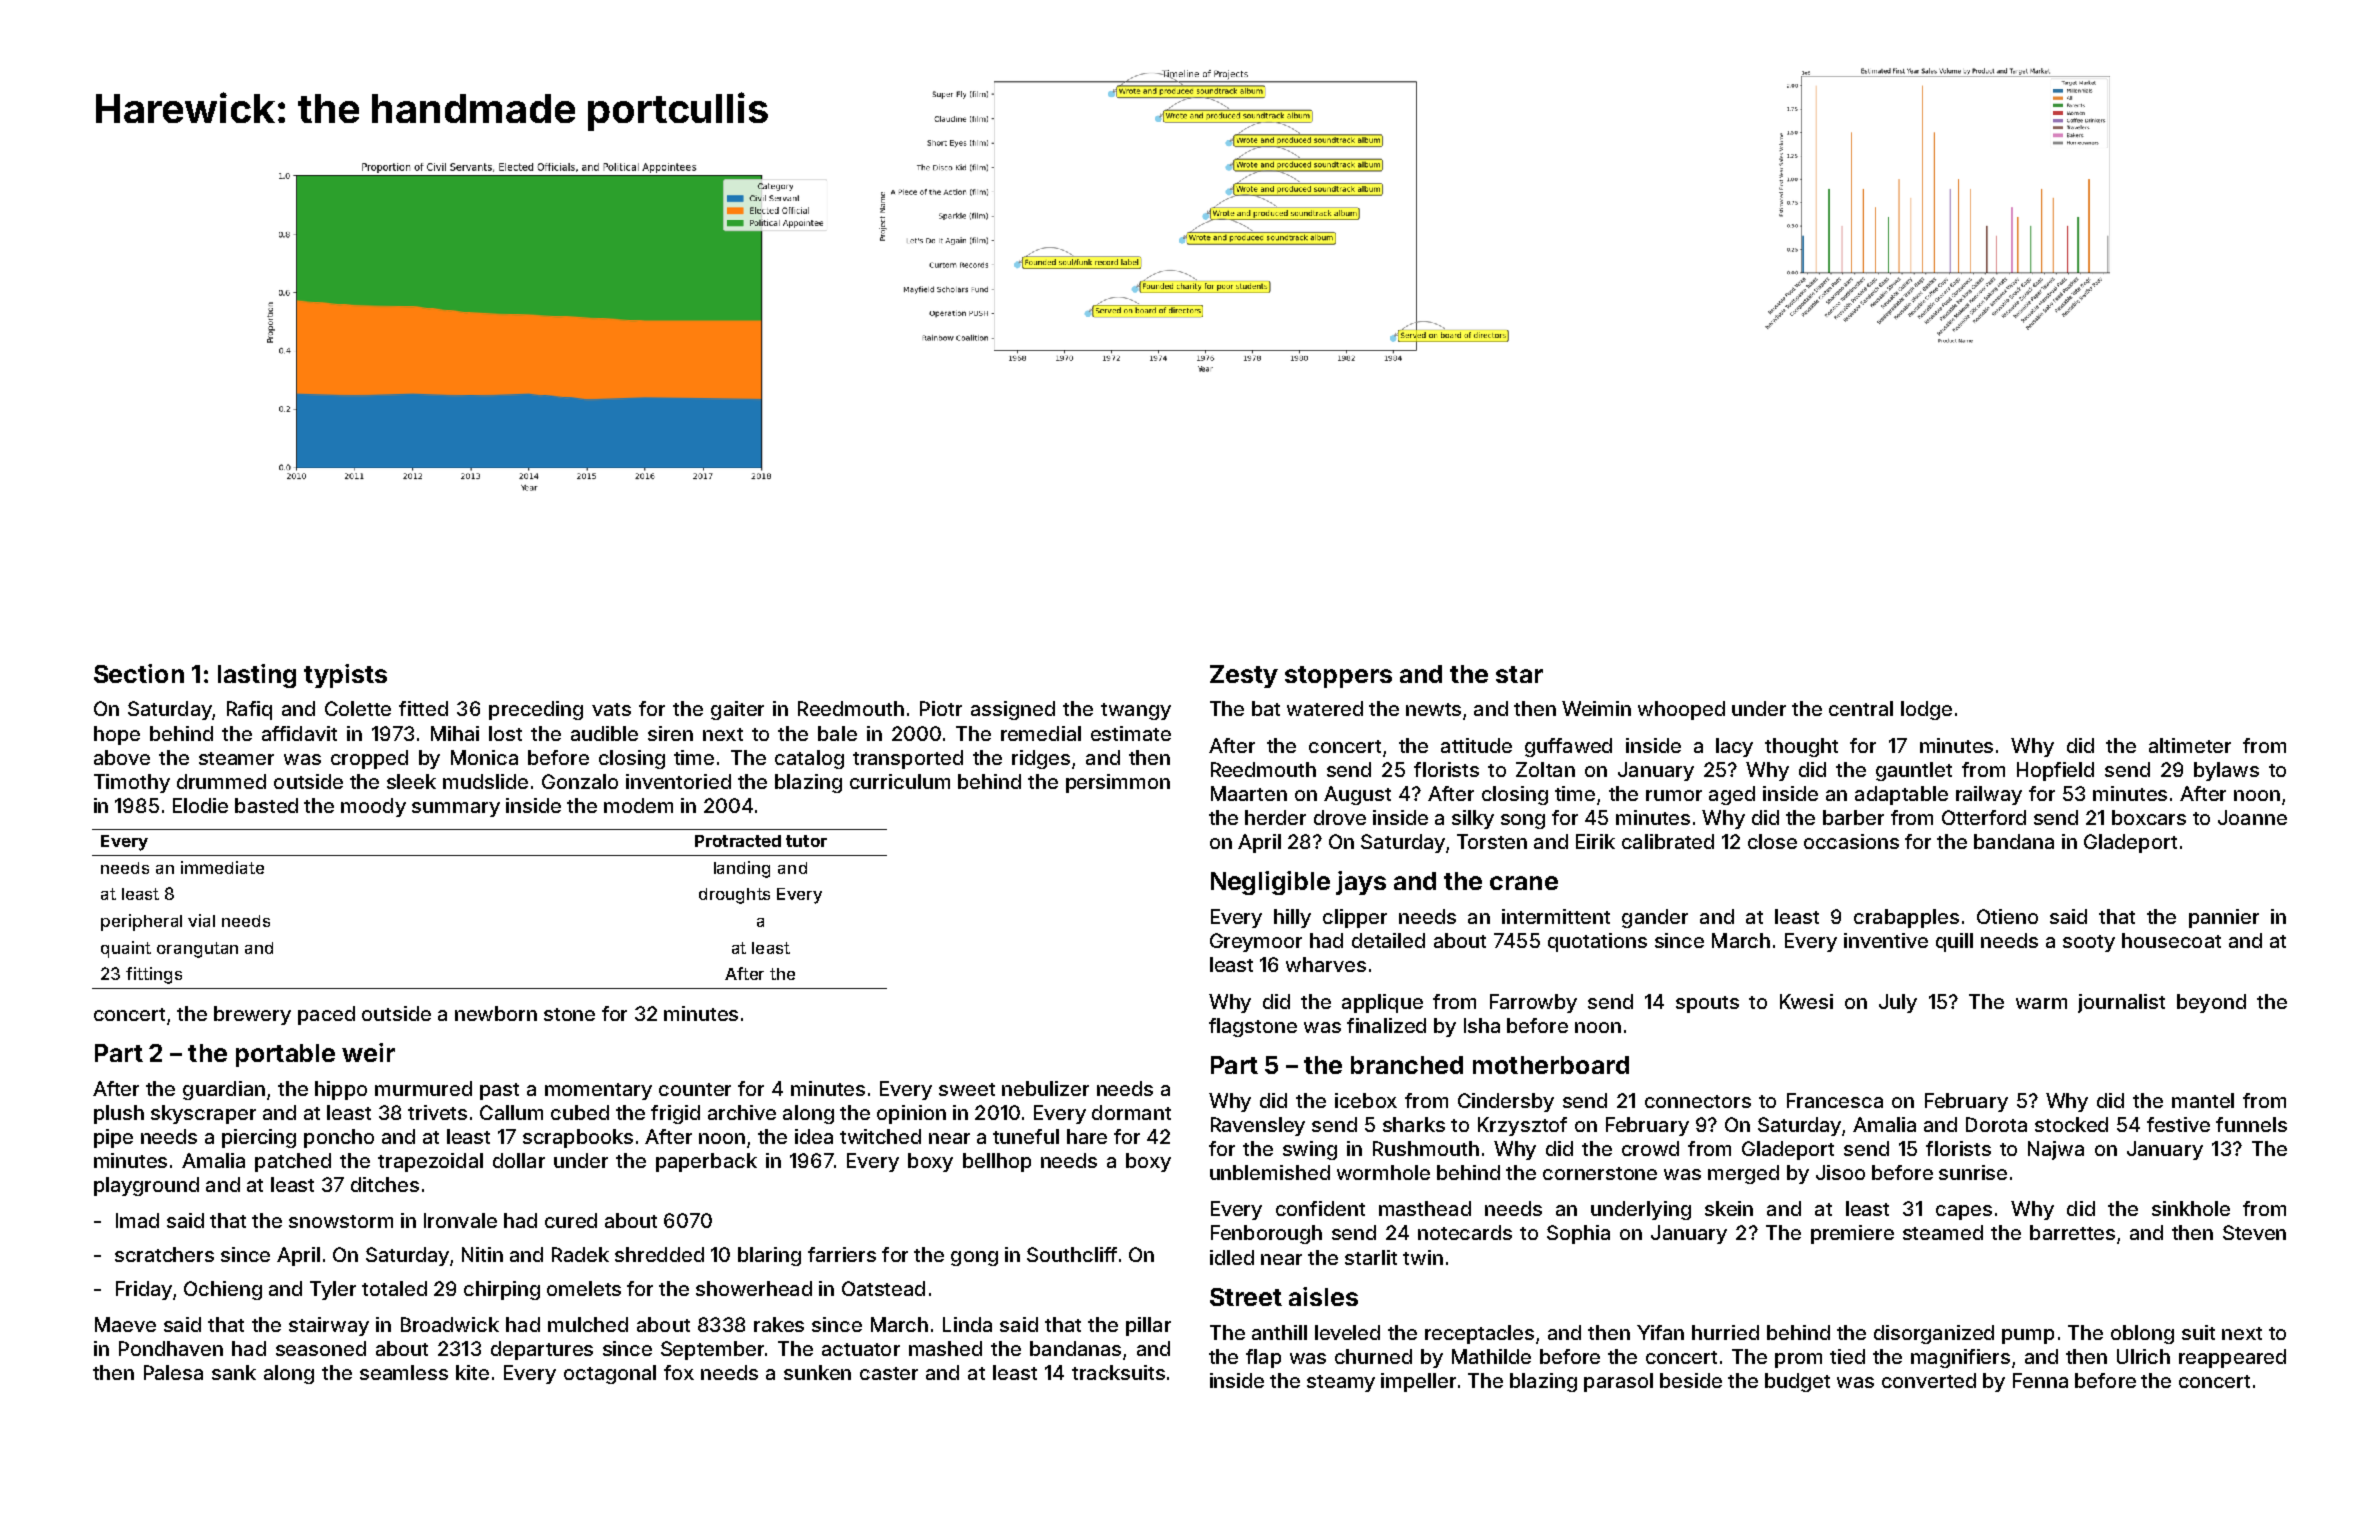 The height and width of the page is (1540, 2380). What do you see at coordinates (2055, 771) in the page?
I see `Hopfield` at bounding box center [2055, 771].
